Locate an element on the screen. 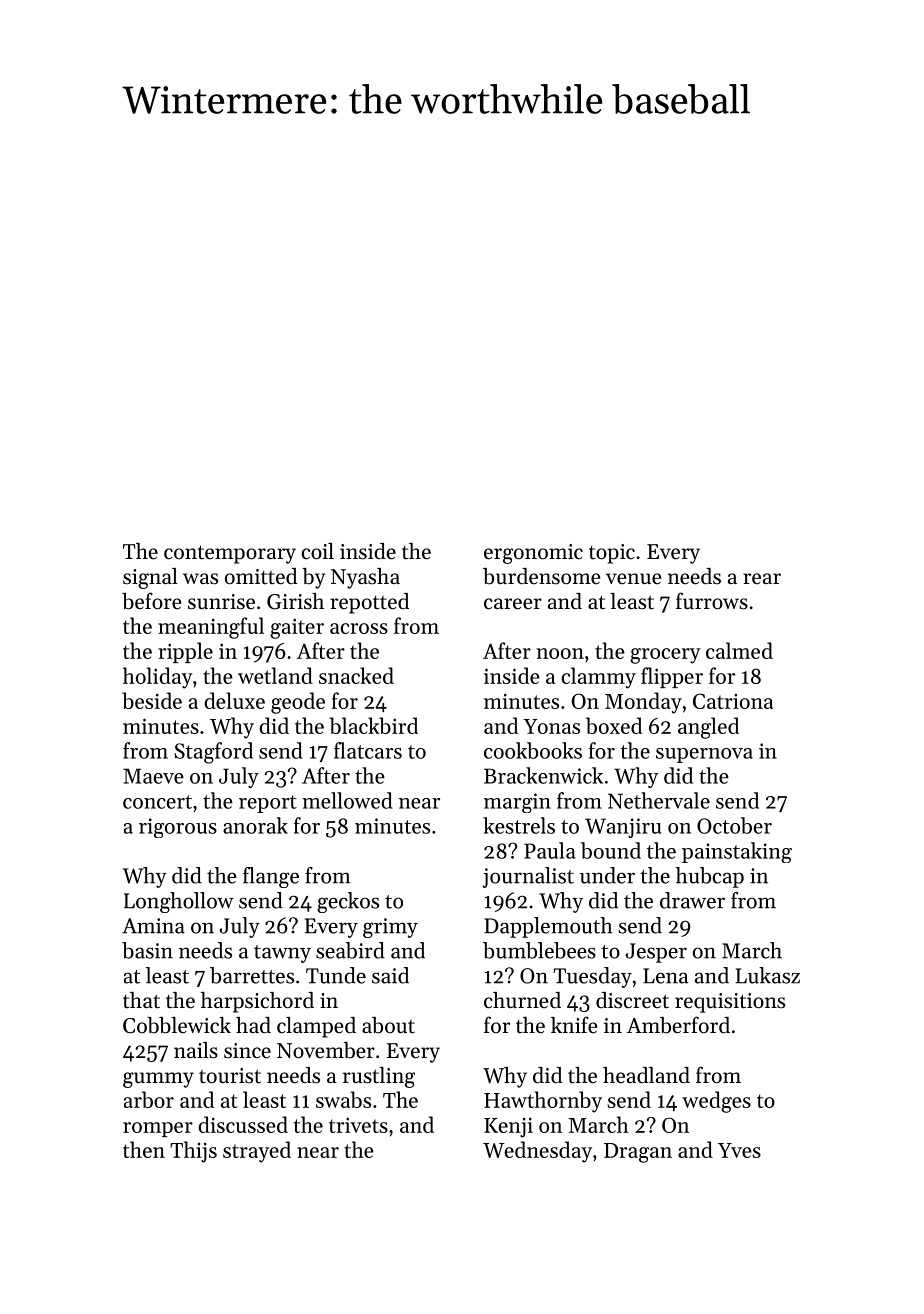 The image size is (924, 1314). then is located at coordinates (144, 1149).
